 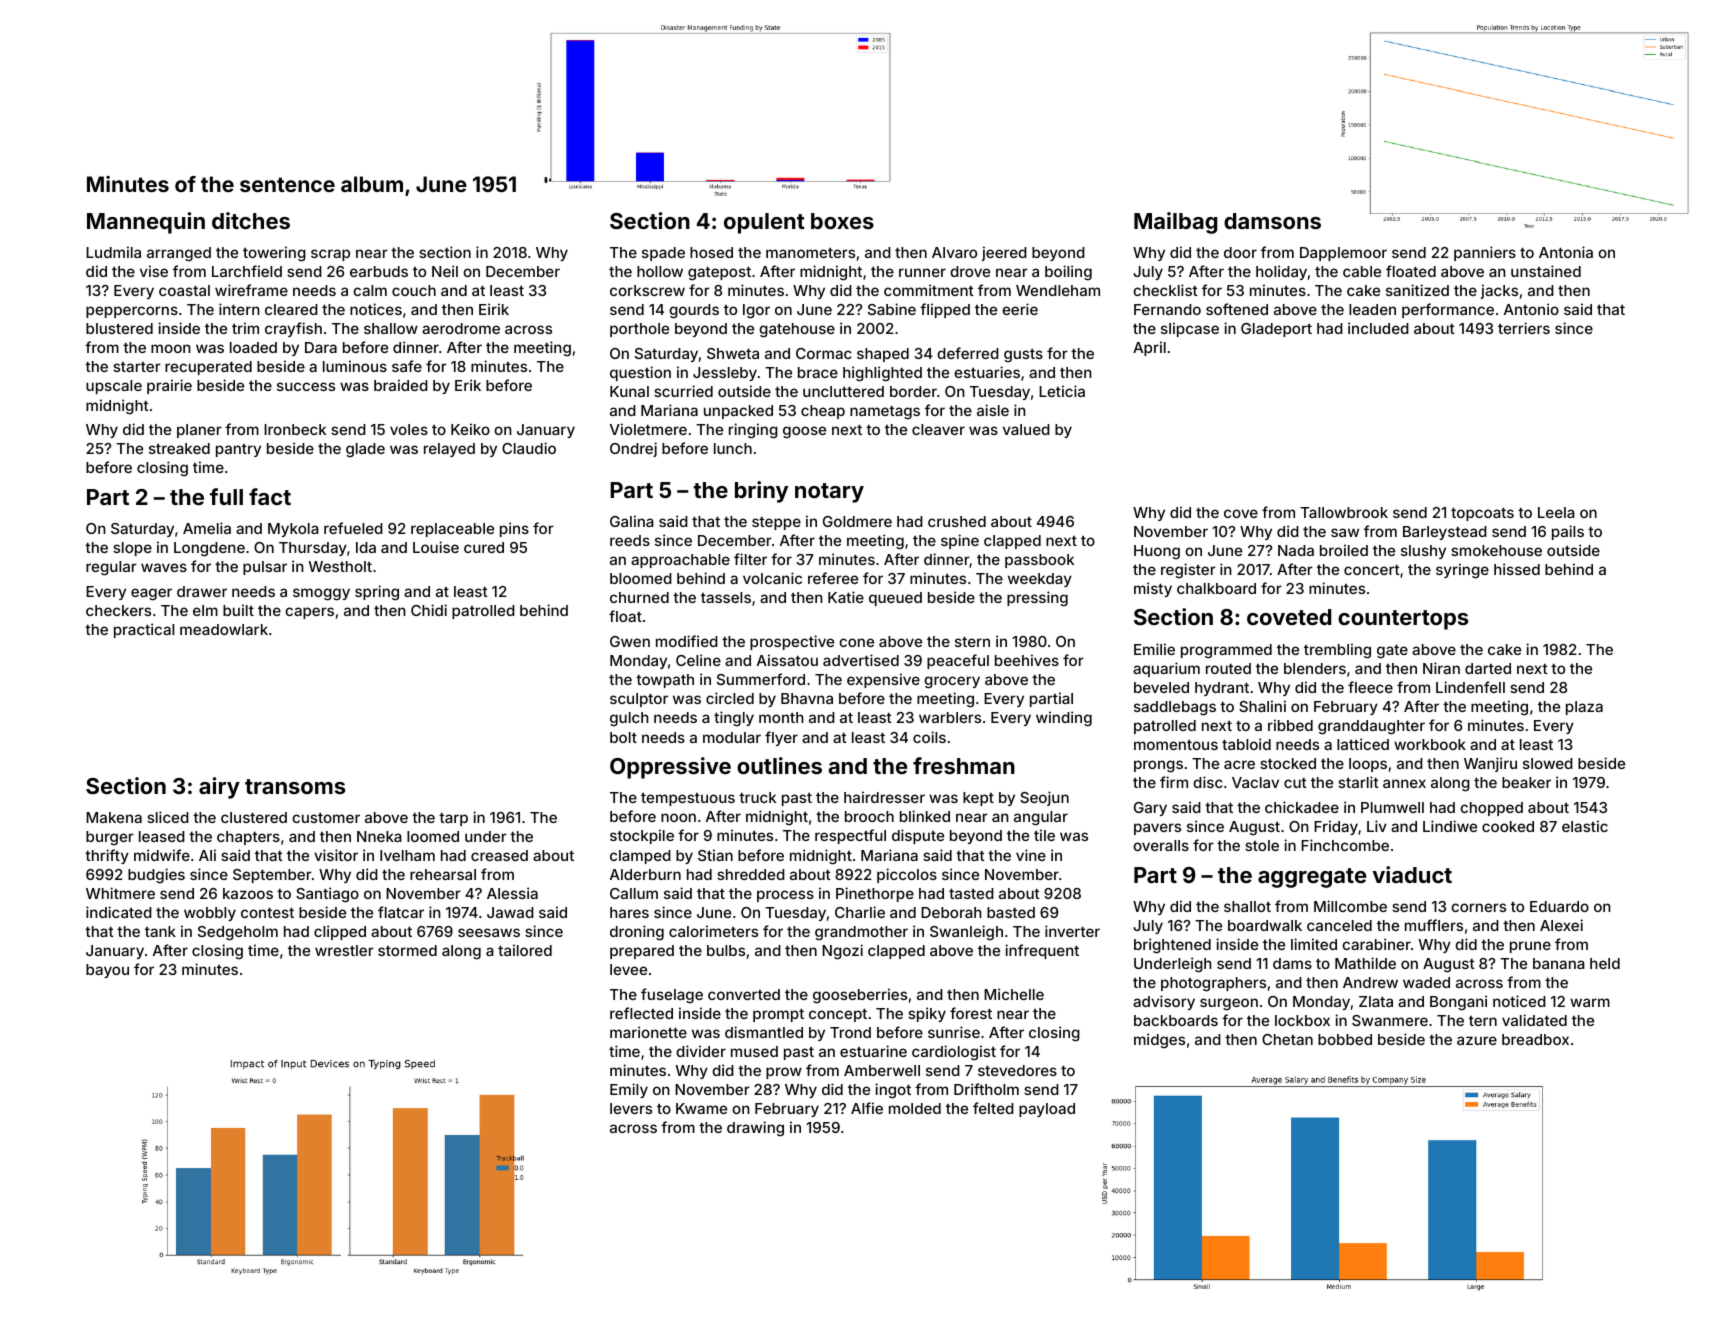 What do you see at coordinates (1288, 763) in the screenshot?
I see `stocked` at bounding box center [1288, 763].
